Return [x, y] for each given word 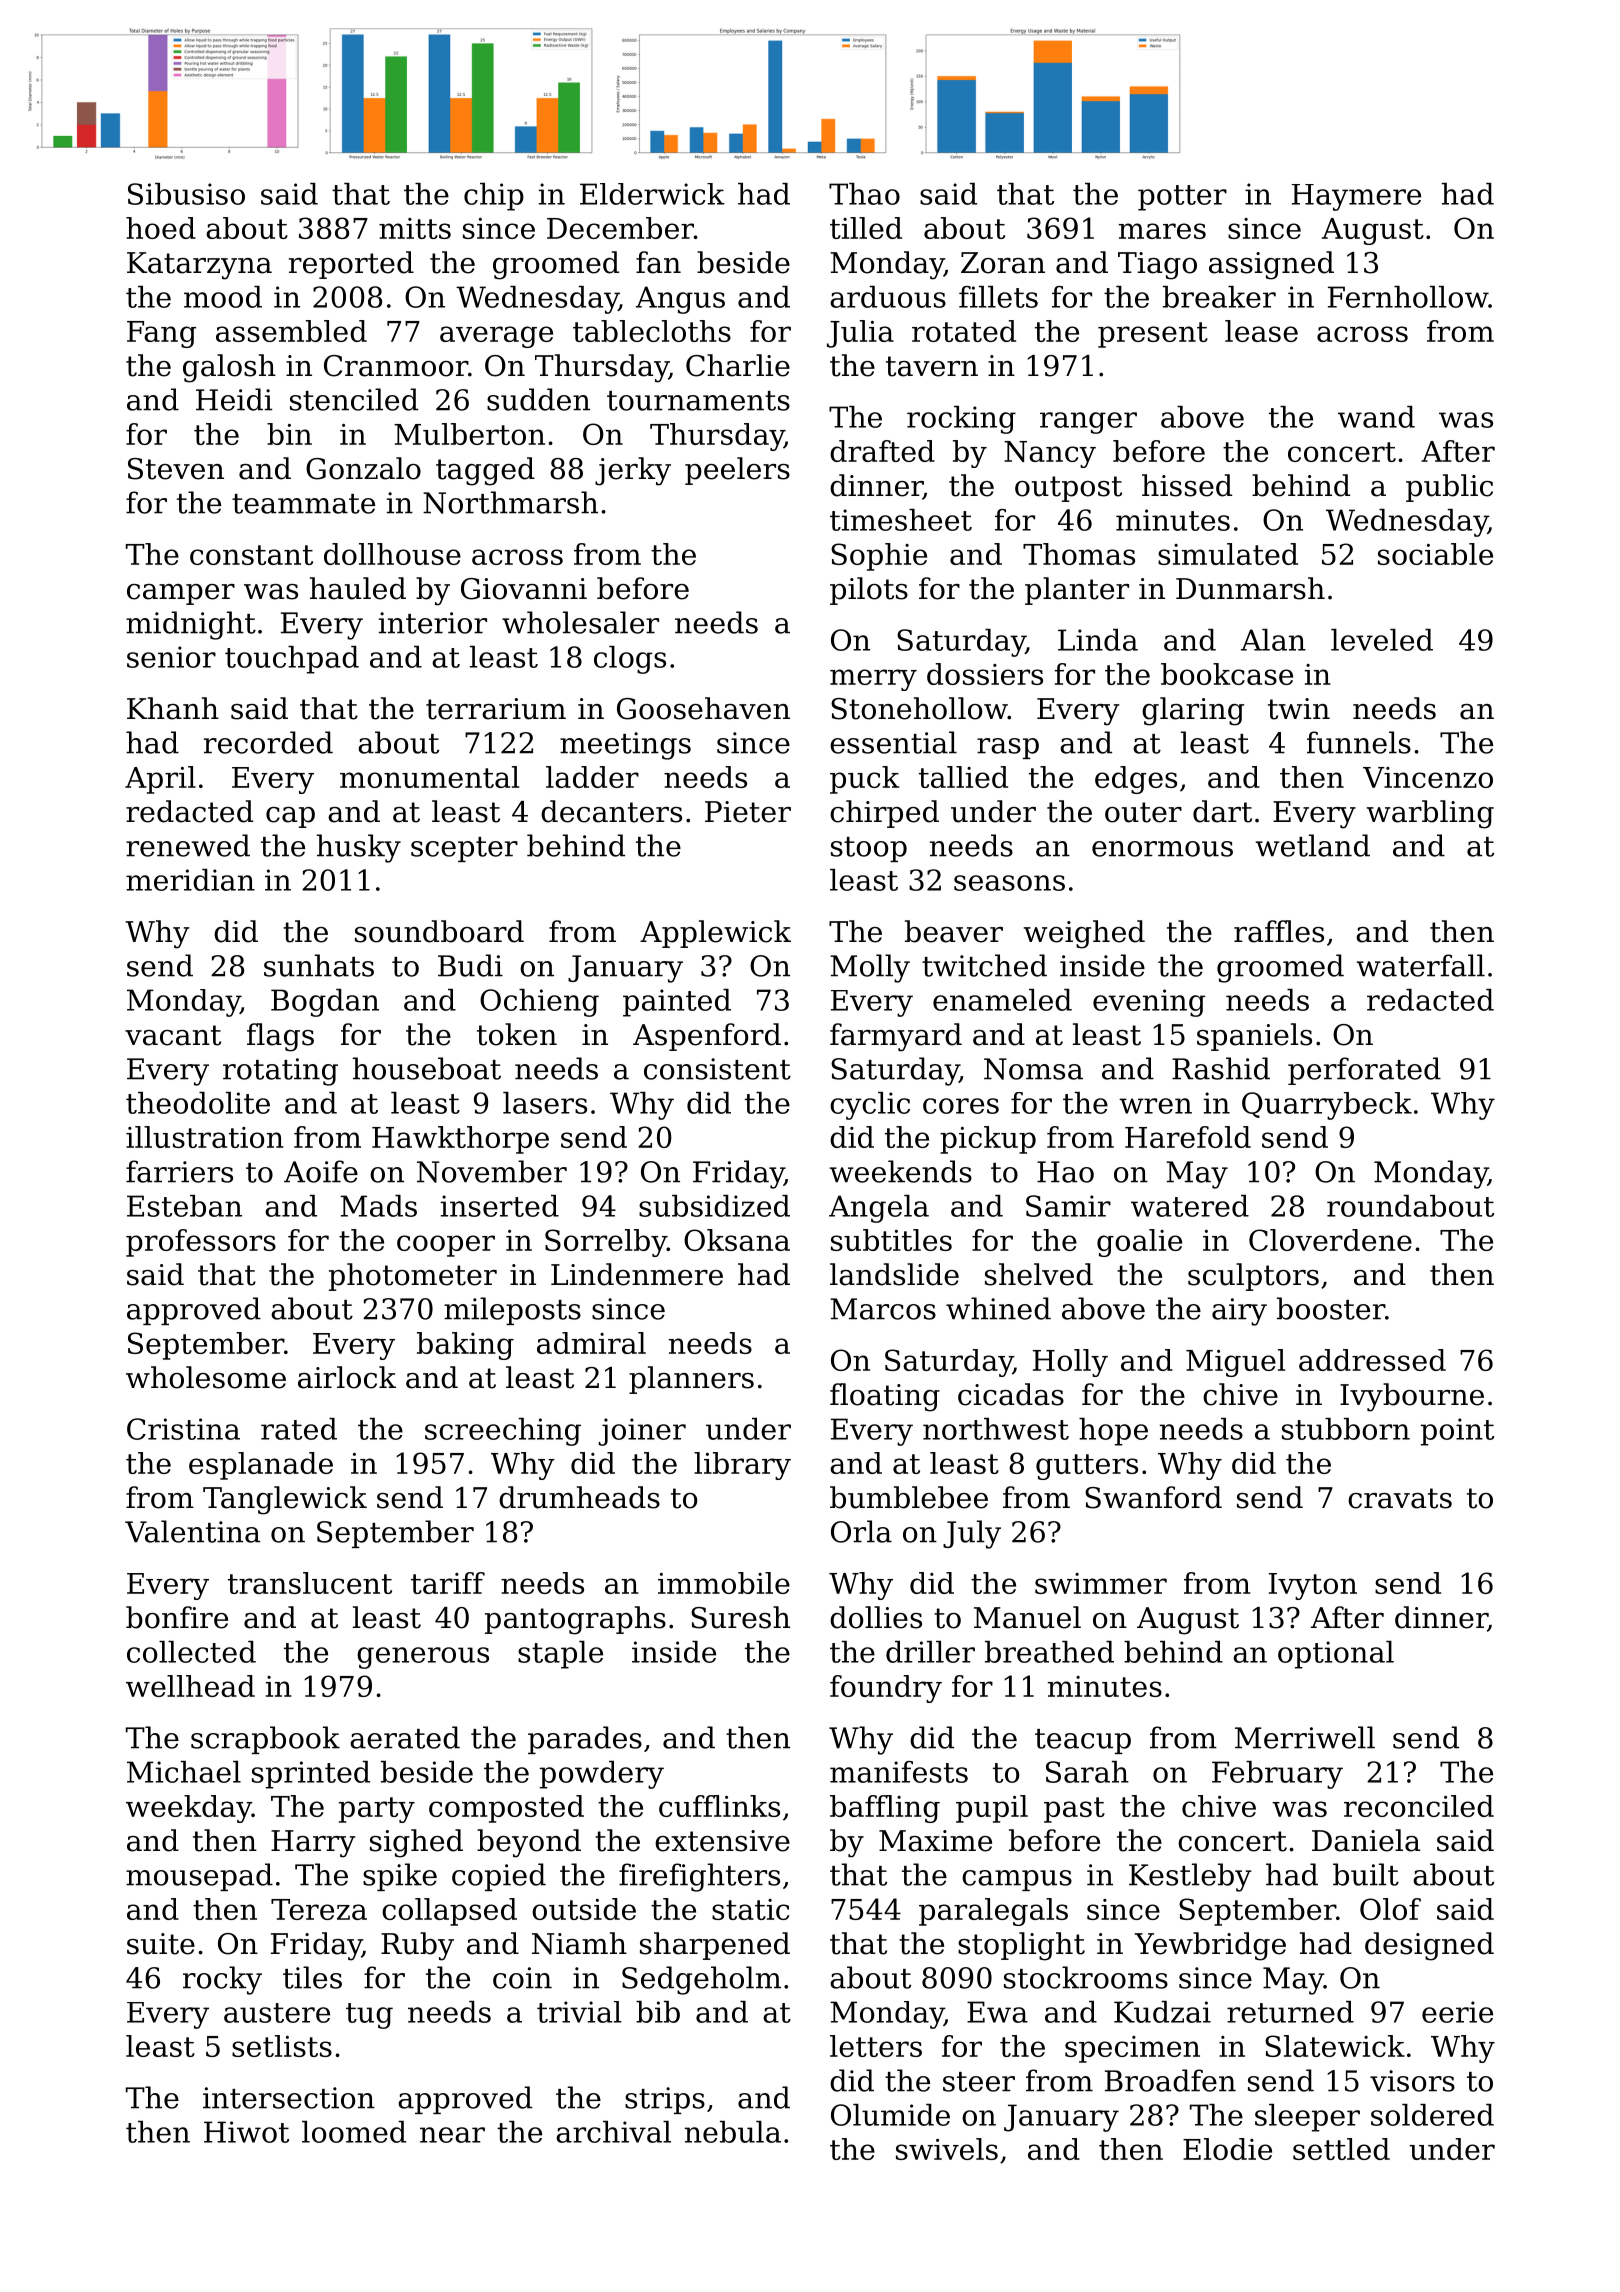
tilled [866, 228]
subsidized [714, 1206]
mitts [415, 228]
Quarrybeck [1327, 1106]
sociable [1435, 554]
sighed [416, 1843]
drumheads [579, 1497]
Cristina [183, 1429]
